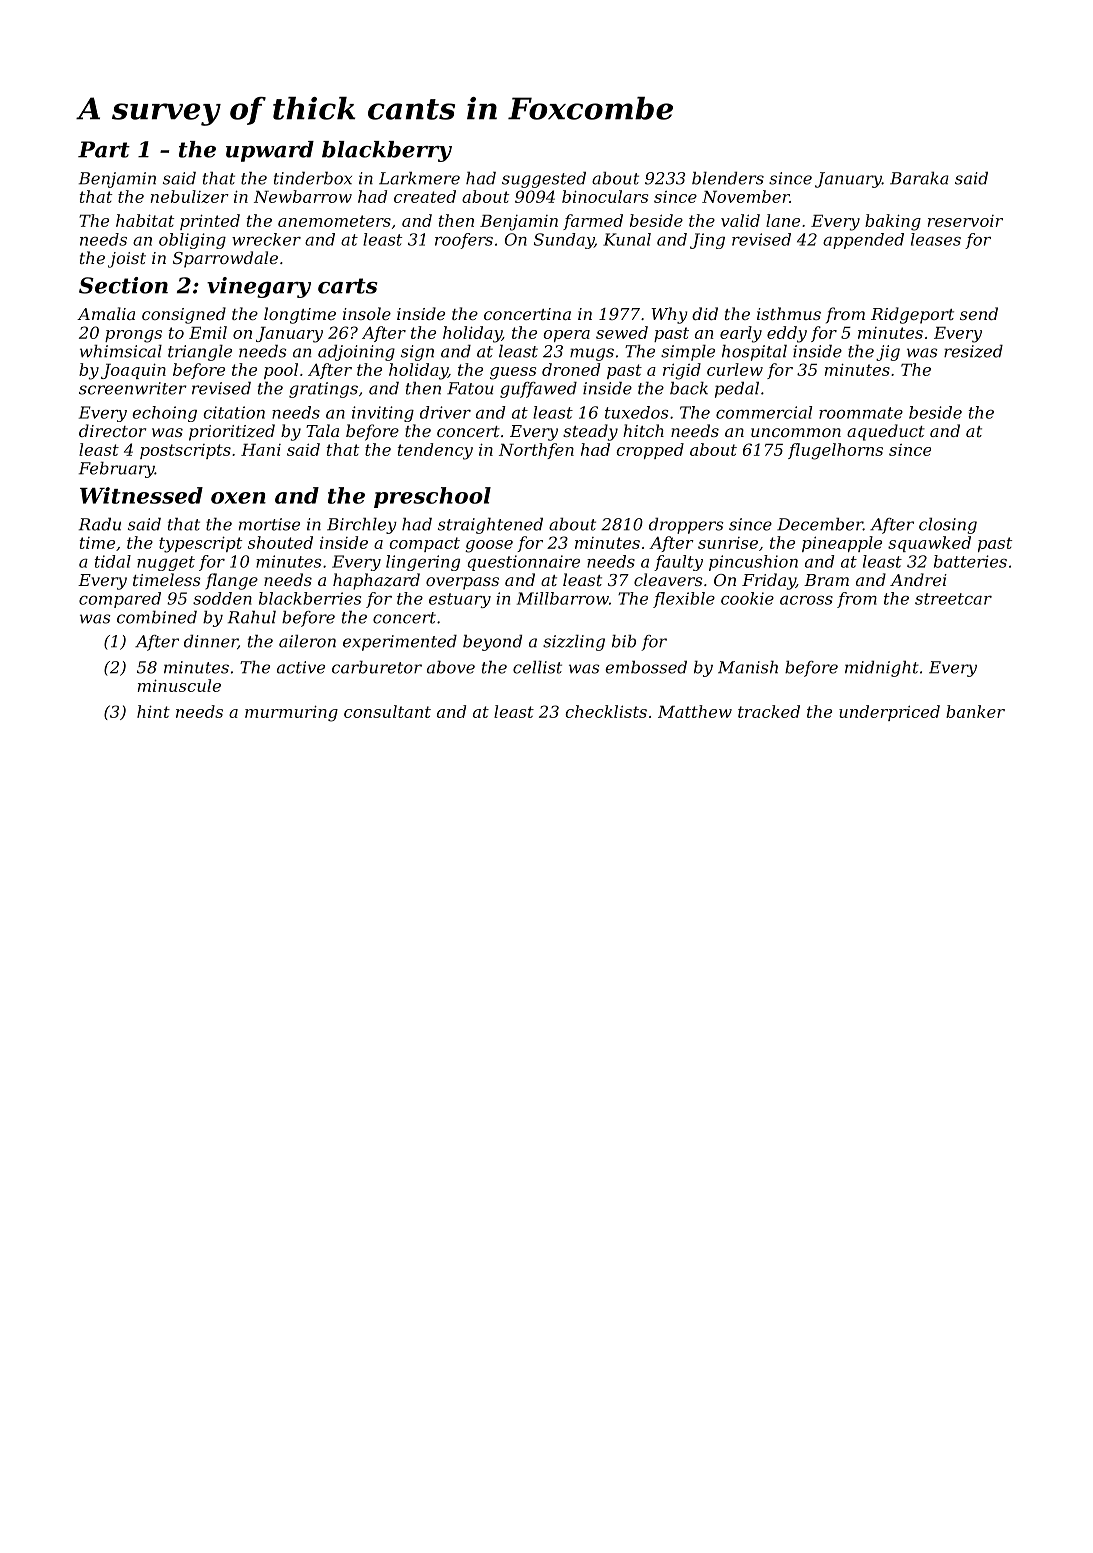 The width and height of the document is (1093, 1553). Describe the element at coordinates (301, 667) in the document. I see `active` at that location.
